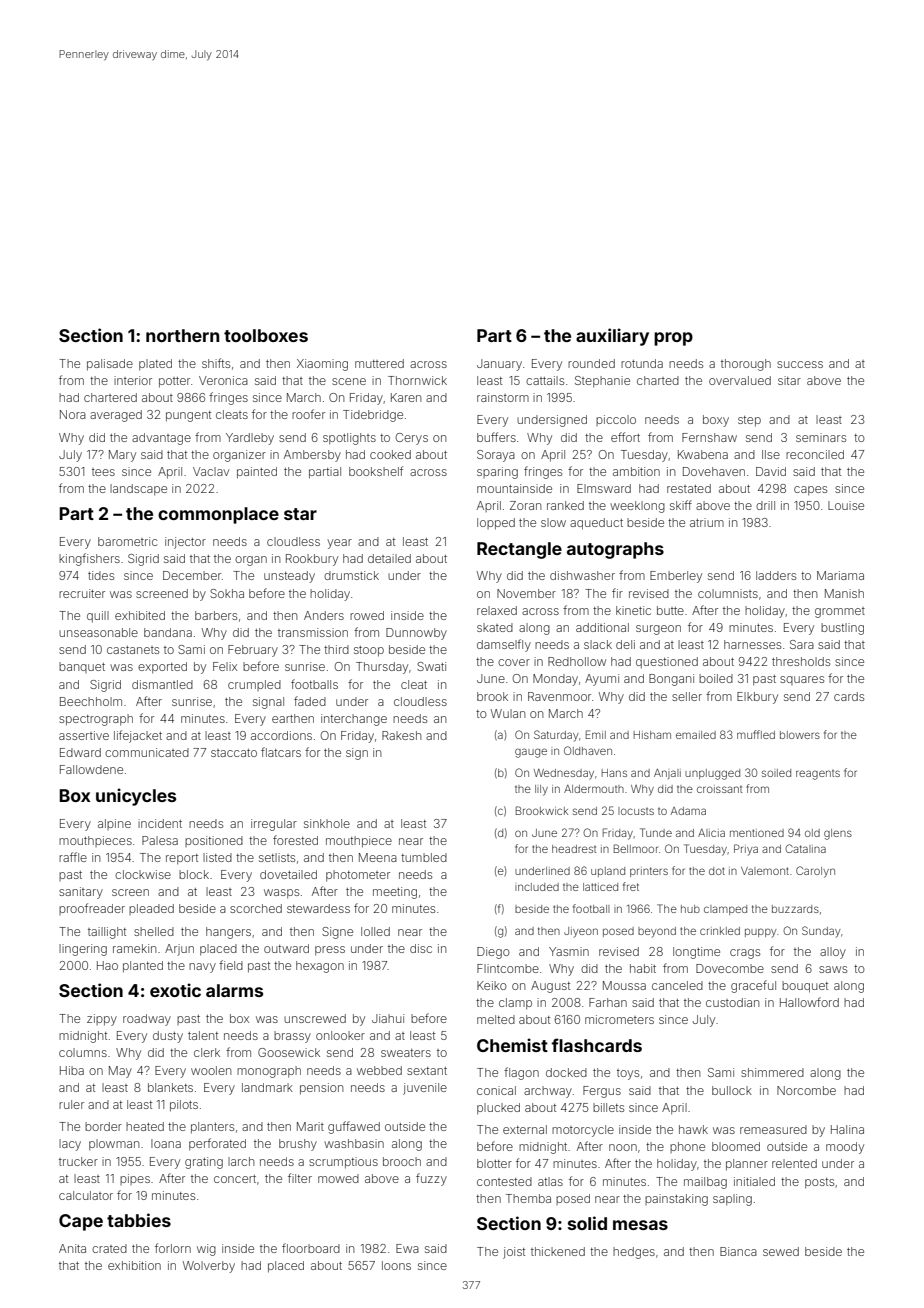  Describe the element at coordinates (339, 544) in the screenshot. I see `year` at that location.
